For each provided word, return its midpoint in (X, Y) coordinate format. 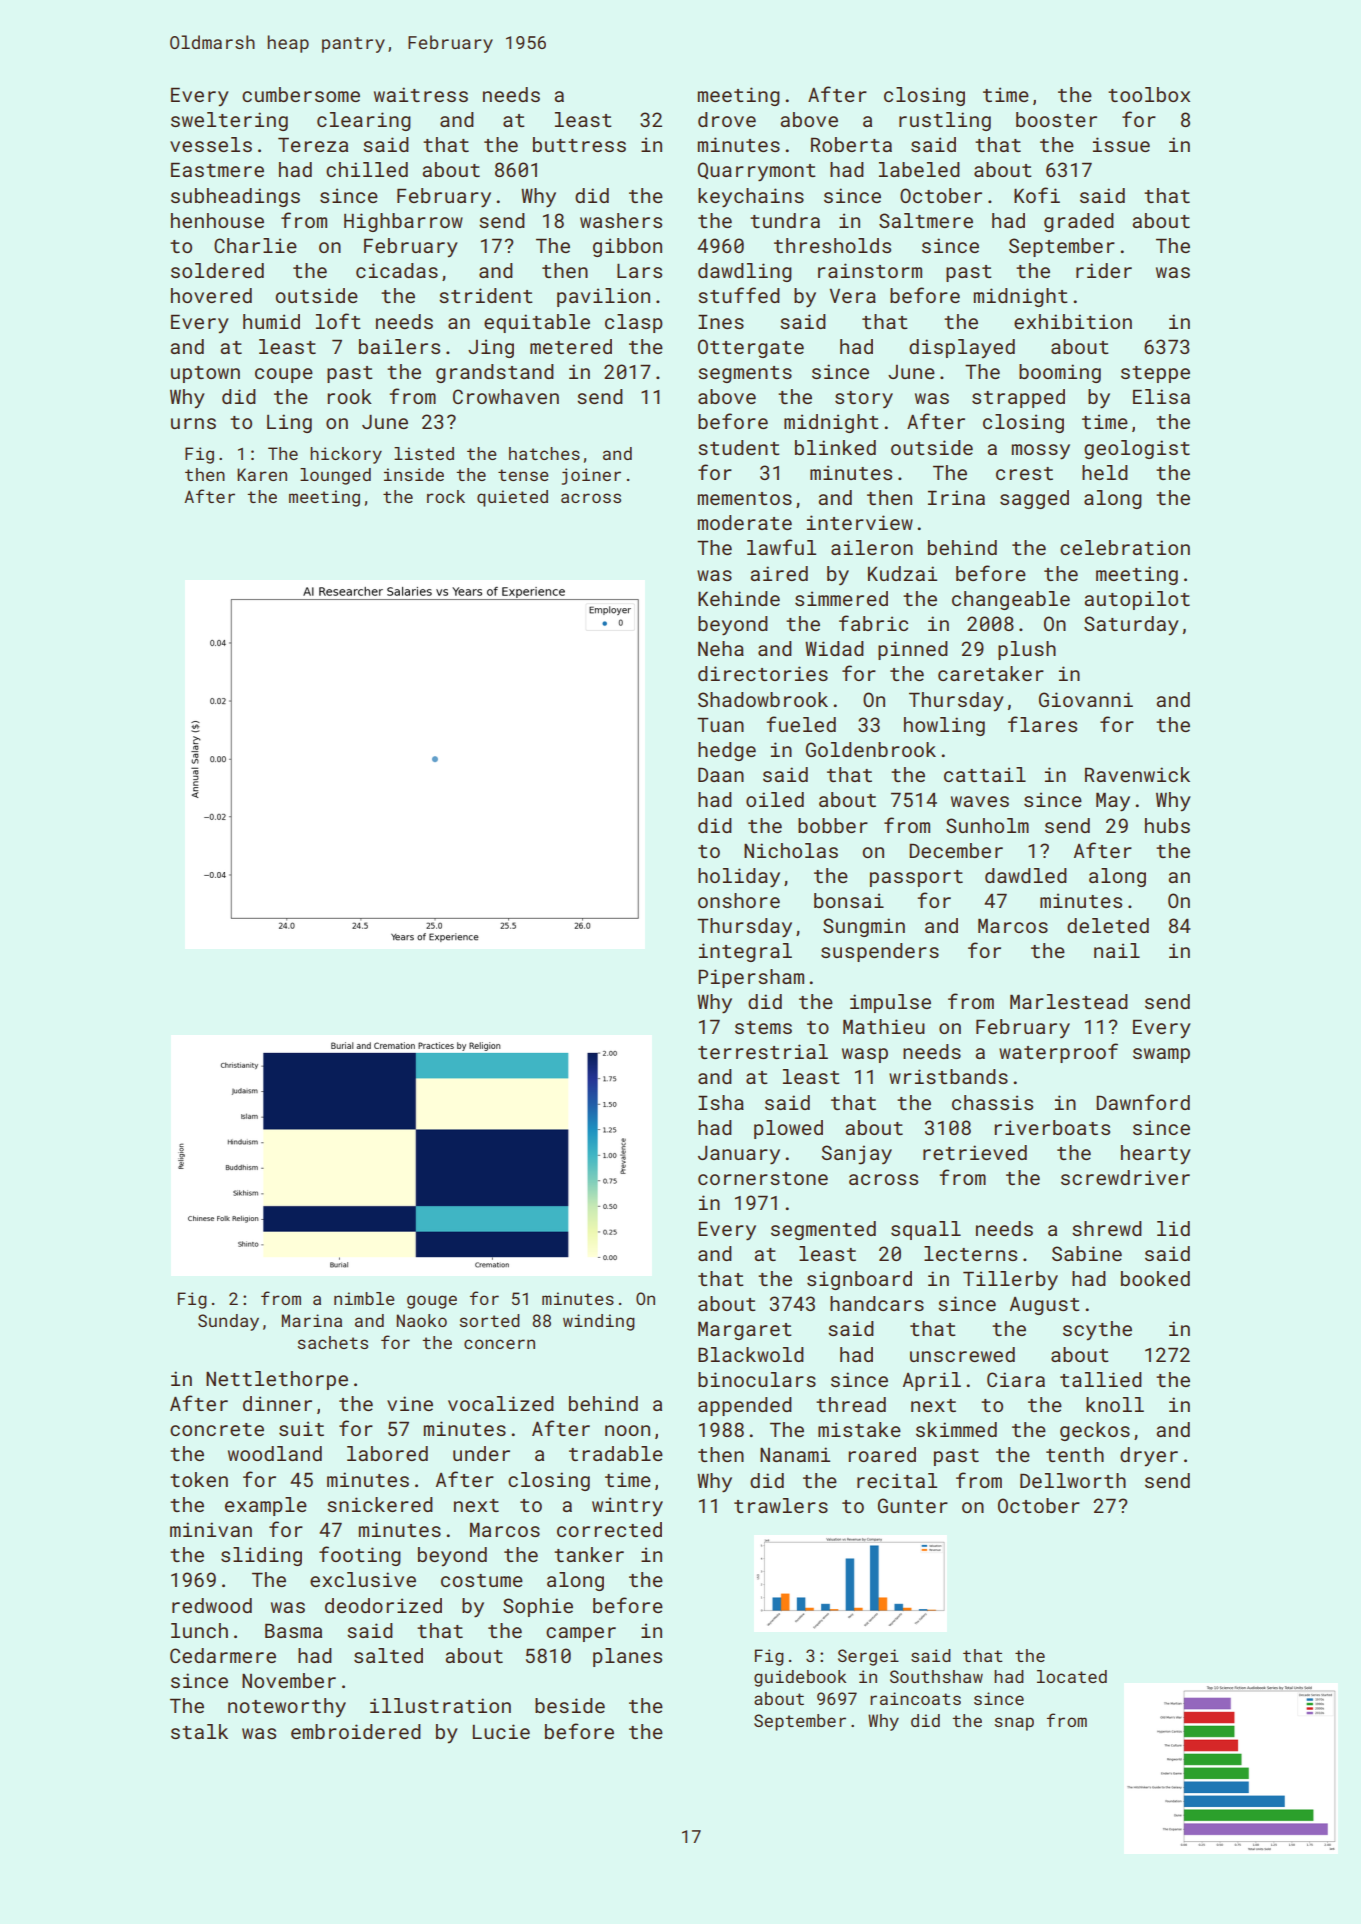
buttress (579, 144)
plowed (788, 1129)
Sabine (1087, 1253)
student (739, 447)
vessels (211, 144)
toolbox (1149, 94)
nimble (364, 1298)
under (481, 1453)
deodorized (383, 1605)
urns (193, 423)
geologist (1137, 449)
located (1072, 1676)
